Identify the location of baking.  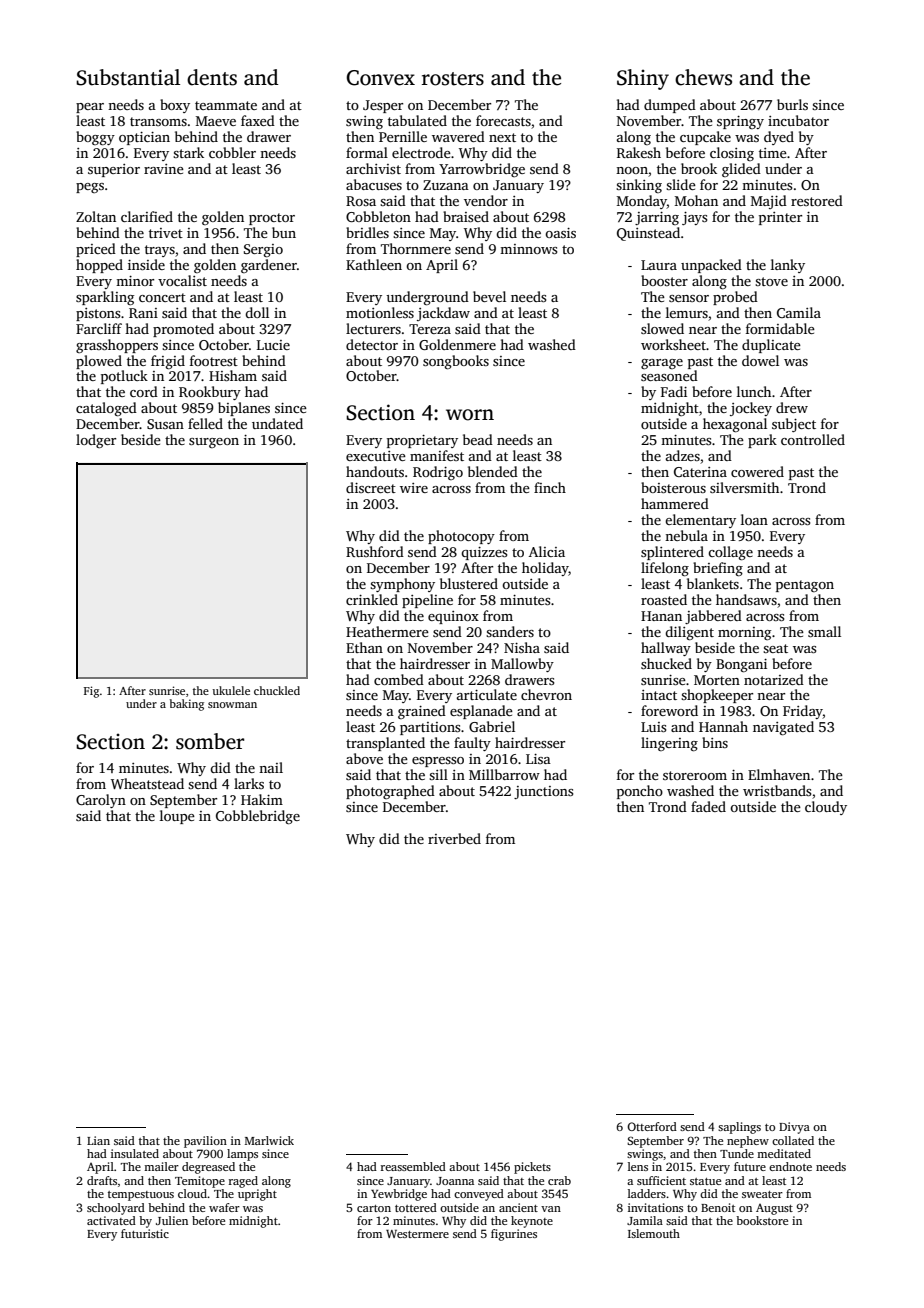
(187, 705).
